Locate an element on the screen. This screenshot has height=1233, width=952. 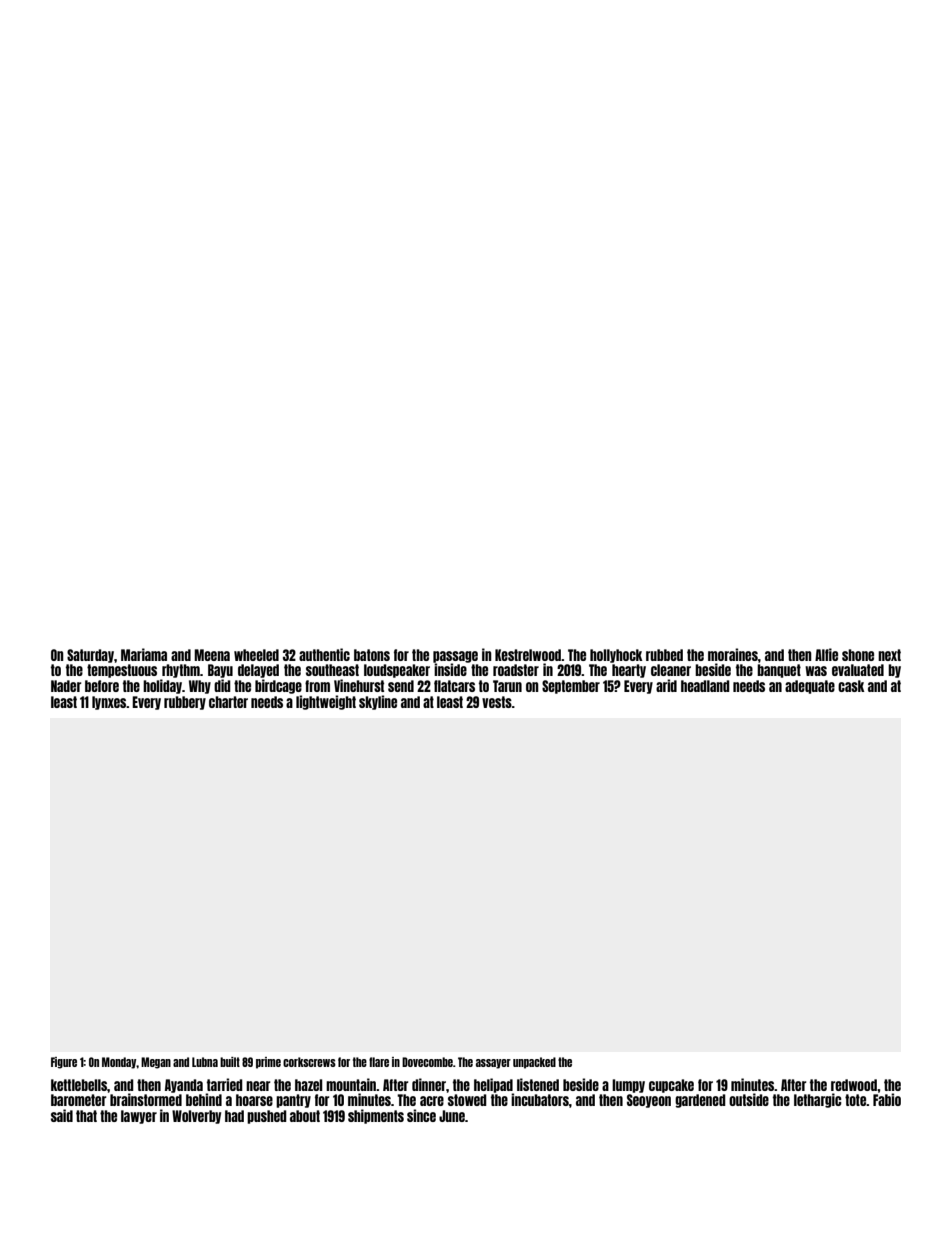
unpacked is located at coordinates (534, 1063).
